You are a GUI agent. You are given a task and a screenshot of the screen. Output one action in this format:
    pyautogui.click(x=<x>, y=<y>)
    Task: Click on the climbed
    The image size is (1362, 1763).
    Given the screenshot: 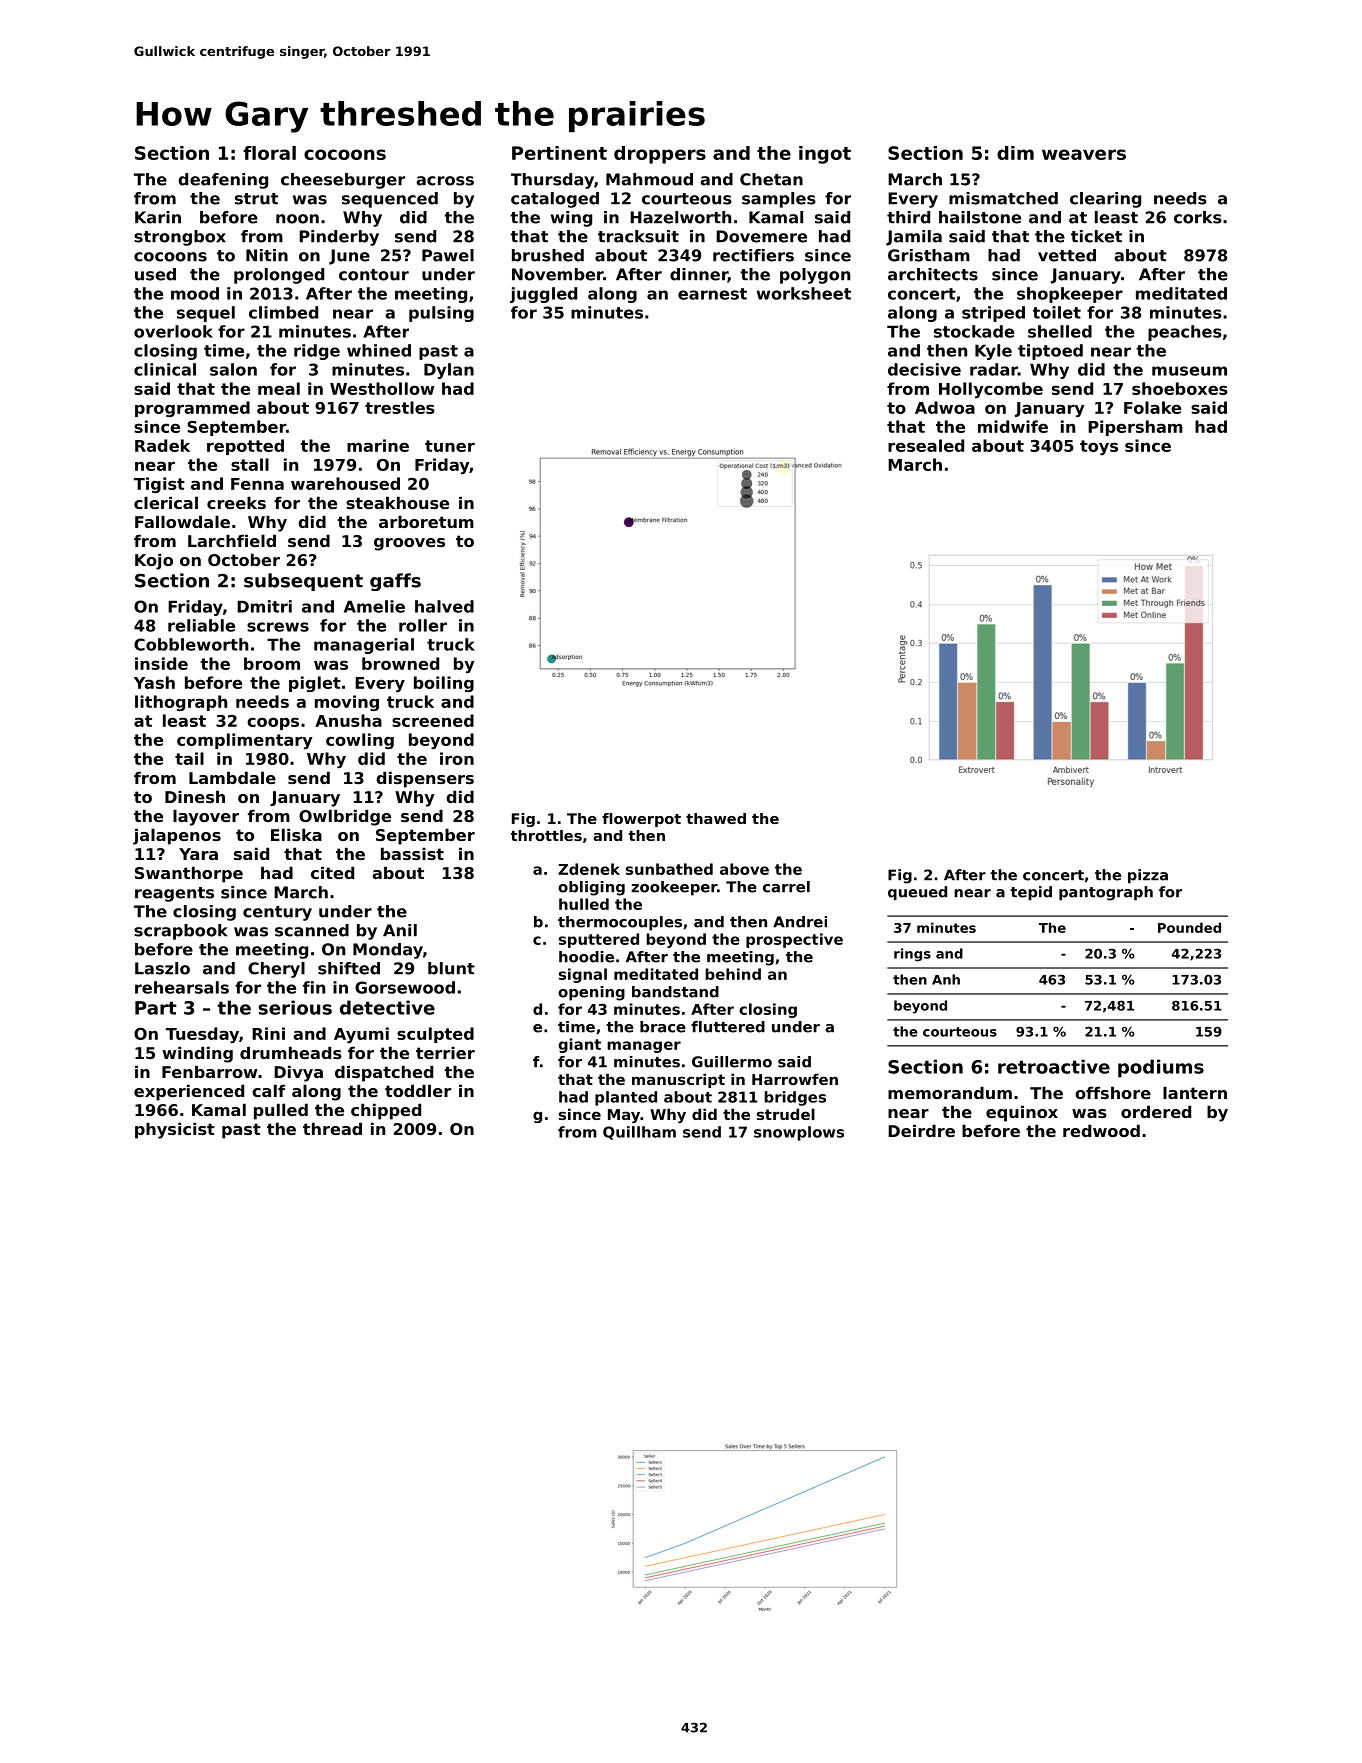 What is the action you would take?
    pyautogui.click(x=283, y=312)
